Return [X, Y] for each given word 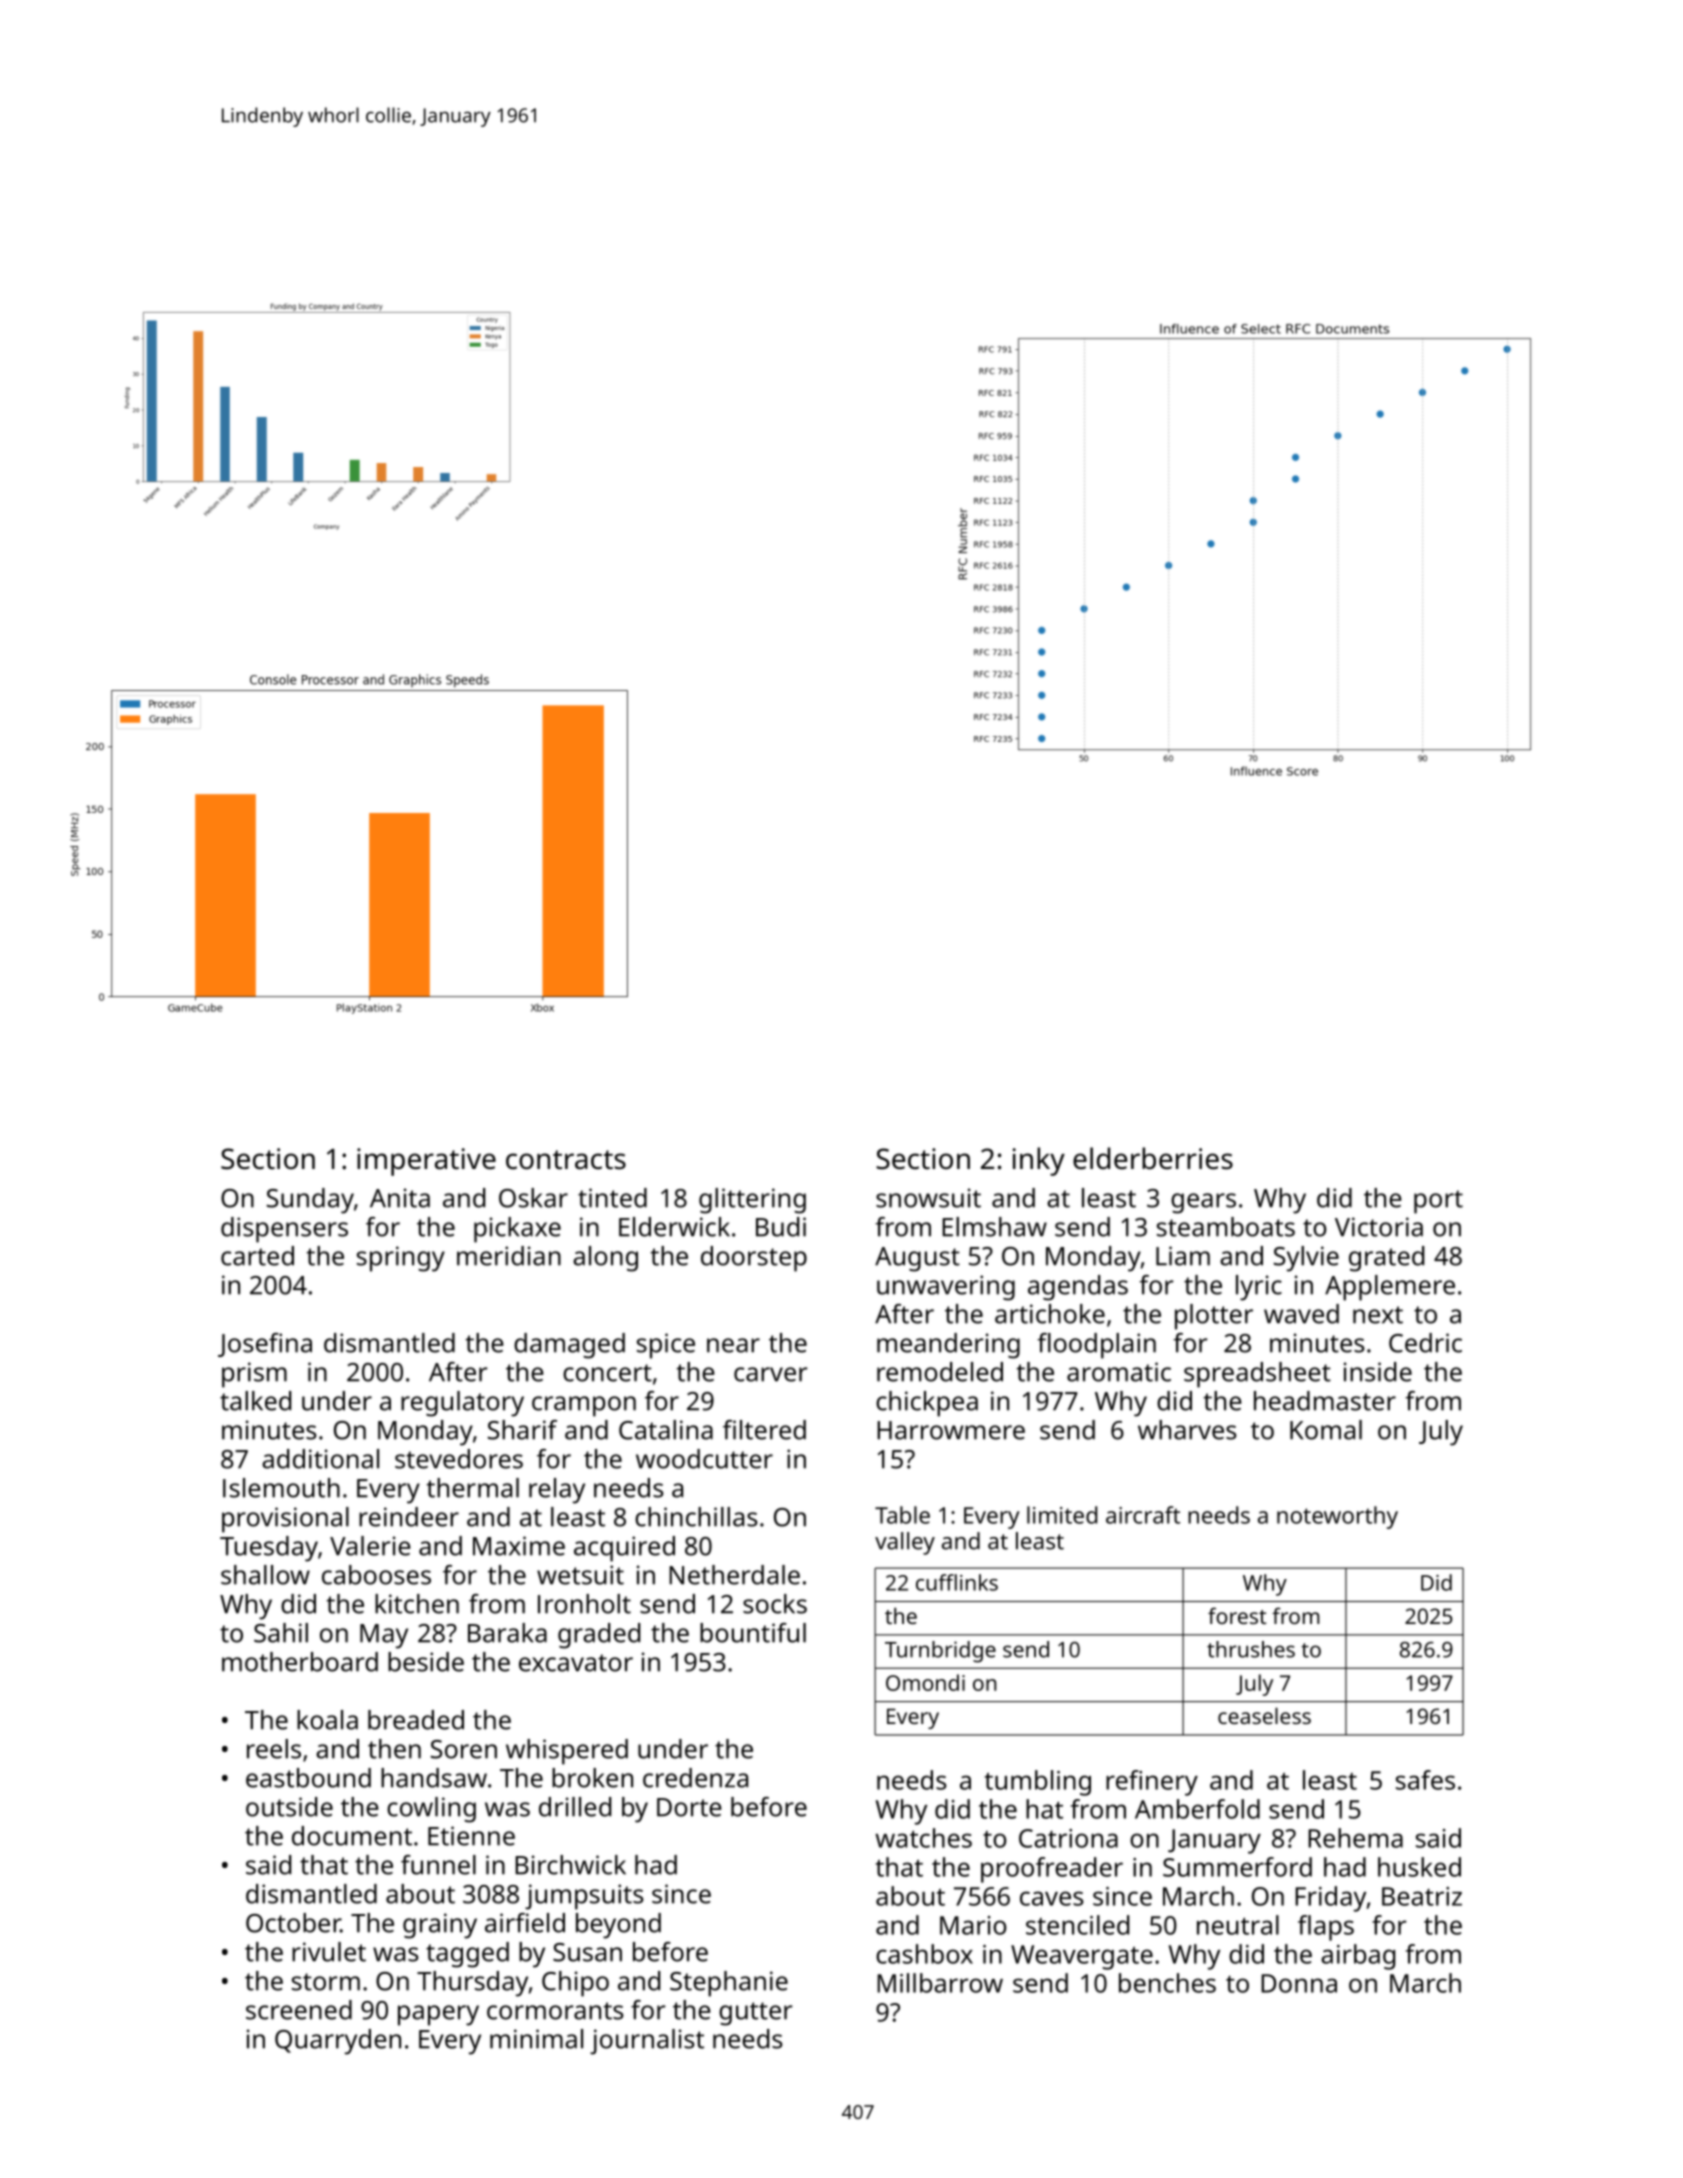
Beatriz [1422, 1896]
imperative [426, 1162]
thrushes [1251, 1649]
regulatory [462, 1404]
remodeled [940, 1372]
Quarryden [338, 2042]
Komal [1326, 1430]
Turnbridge [940, 1652]
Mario [973, 1925]
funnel [438, 1865]
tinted [612, 1198]
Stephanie [729, 1984]
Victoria [1379, 1227]
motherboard [300, 1662]
